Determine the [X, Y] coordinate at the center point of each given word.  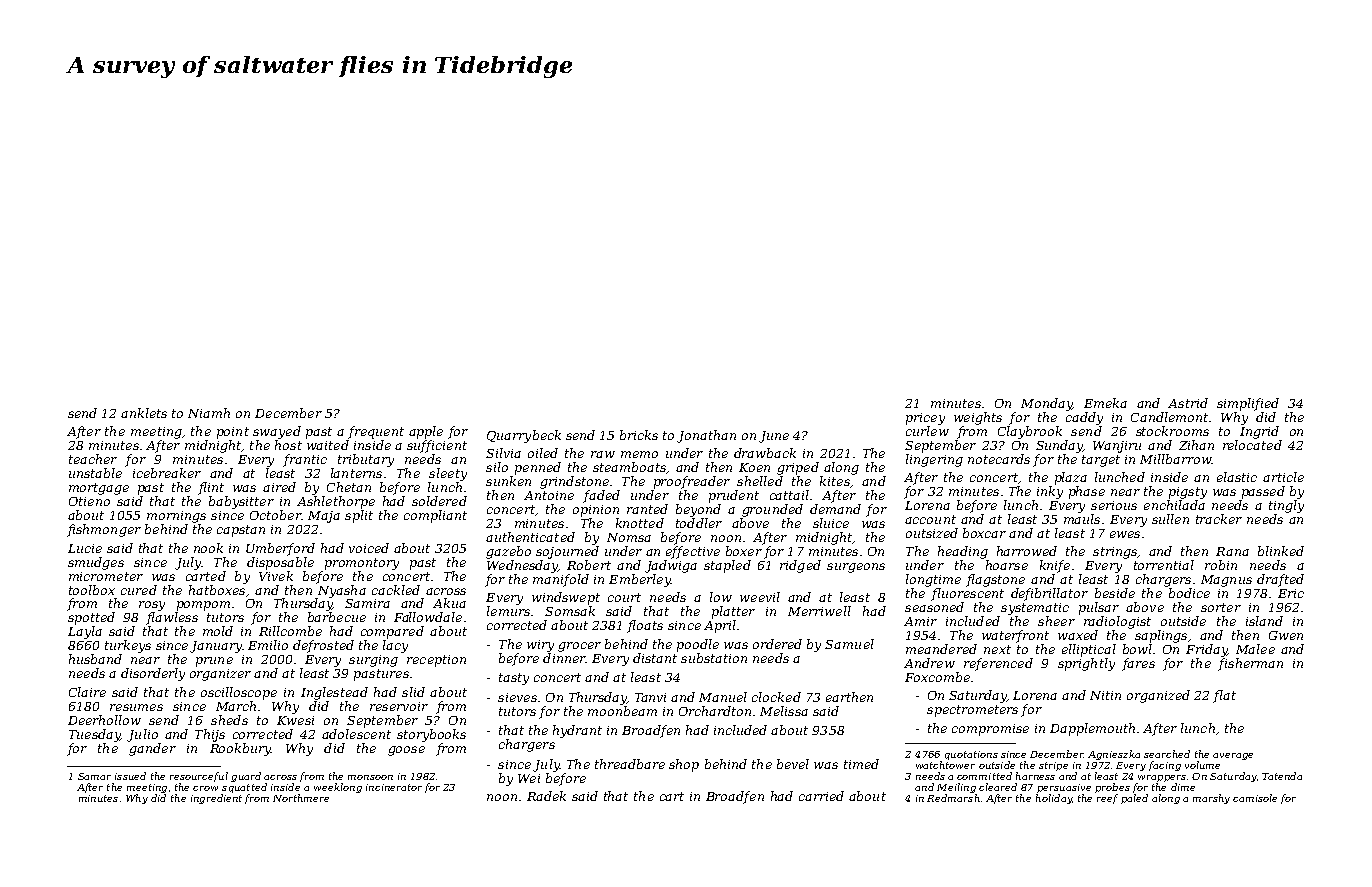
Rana [1232, 551]
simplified [1248, 404]
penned [538, 468]
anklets [144, 413]
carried [821, 796]
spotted [91, 618]
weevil [760, 597]
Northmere [301, 798]
